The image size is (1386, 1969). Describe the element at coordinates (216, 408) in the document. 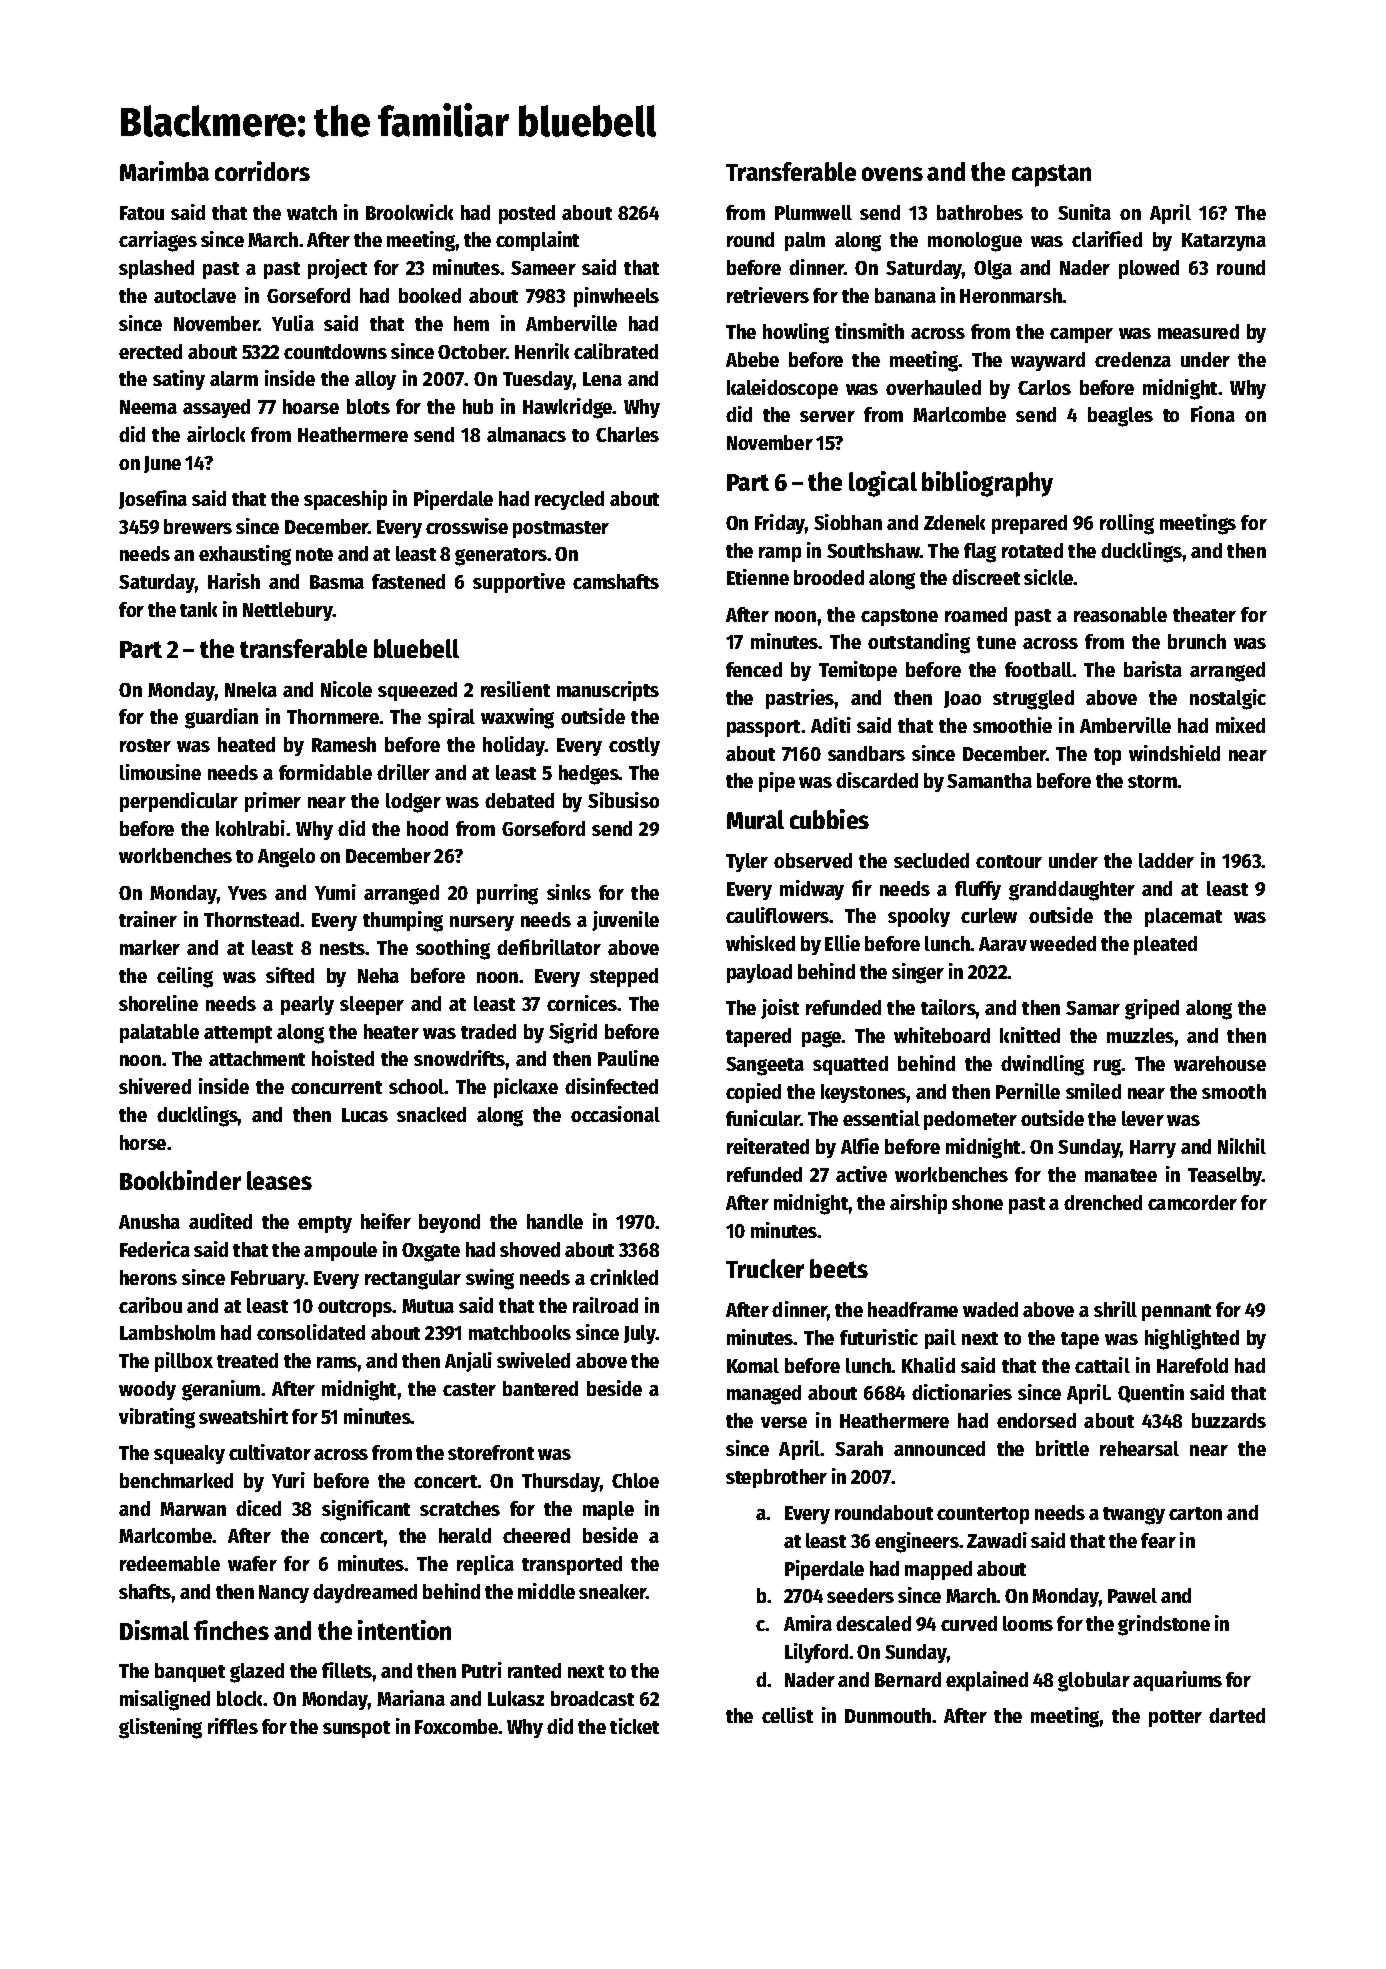

I see `assayed` at that location.
